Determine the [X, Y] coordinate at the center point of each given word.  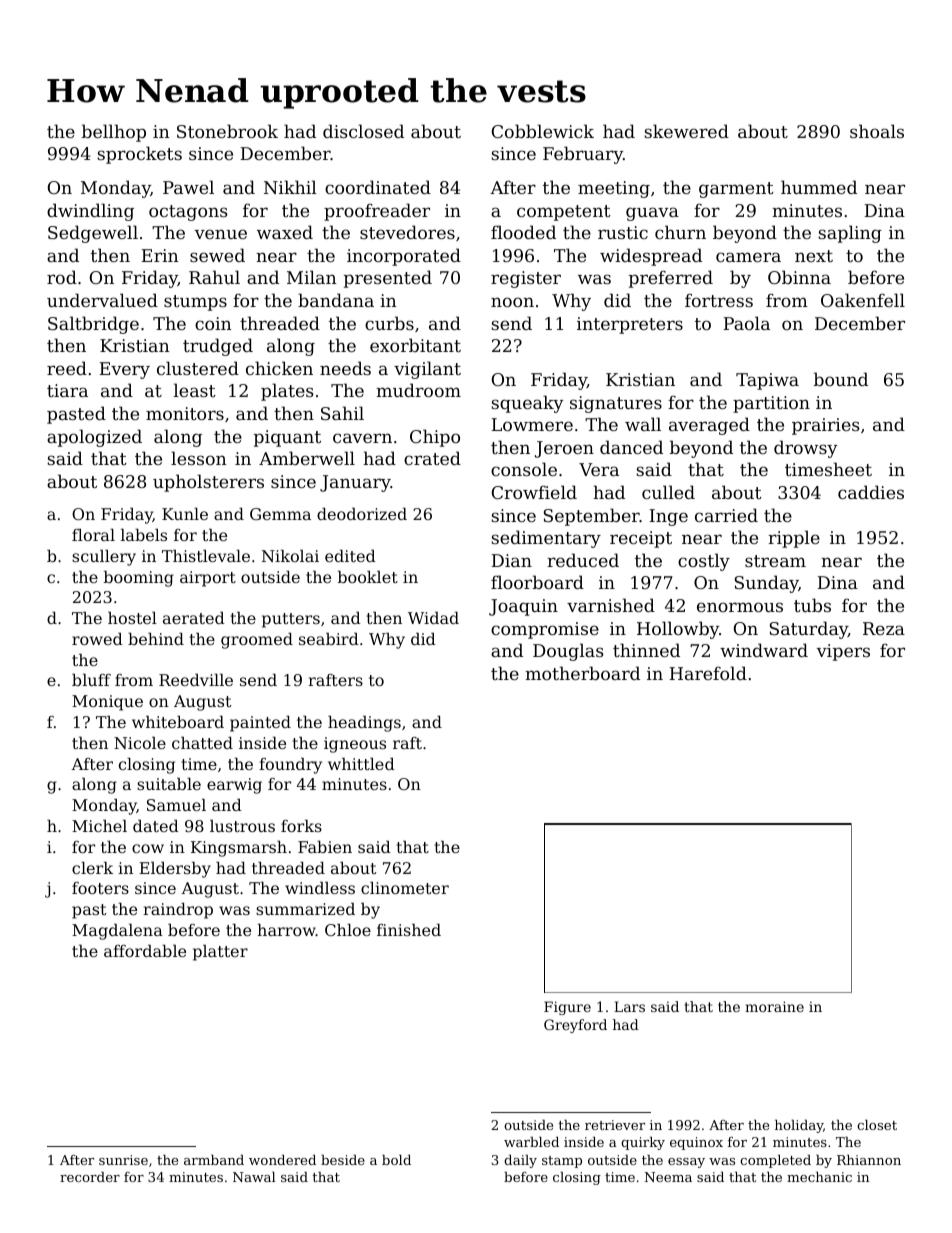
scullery [104, 558]
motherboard [582, 673]
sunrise [123, 1160]
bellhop [114, 133]
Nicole [140, 743]
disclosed [363, 131]
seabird [329, 639]
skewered [686, 131]
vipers [843, 652]
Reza [884, 628]
